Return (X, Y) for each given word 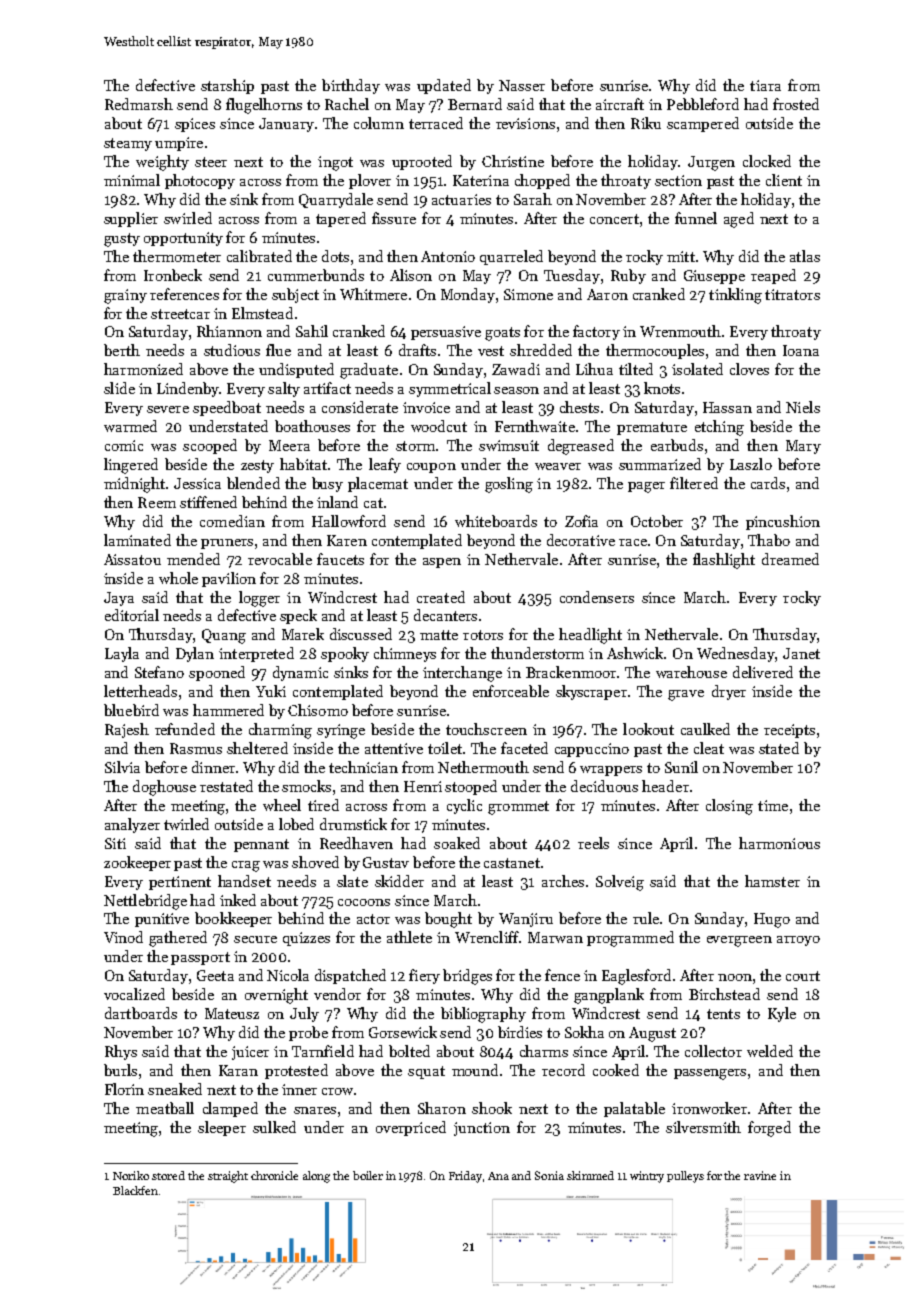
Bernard (475, 104)
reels (593, 843)
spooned (217, 673)
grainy (125, 296)
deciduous (604, 786)
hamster (772, 881)
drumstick (353, 824)
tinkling (735, 296)
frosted (796, 104)
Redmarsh (139, 104)
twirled (186, 824)
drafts (417, 350)
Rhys (121, 1052)
